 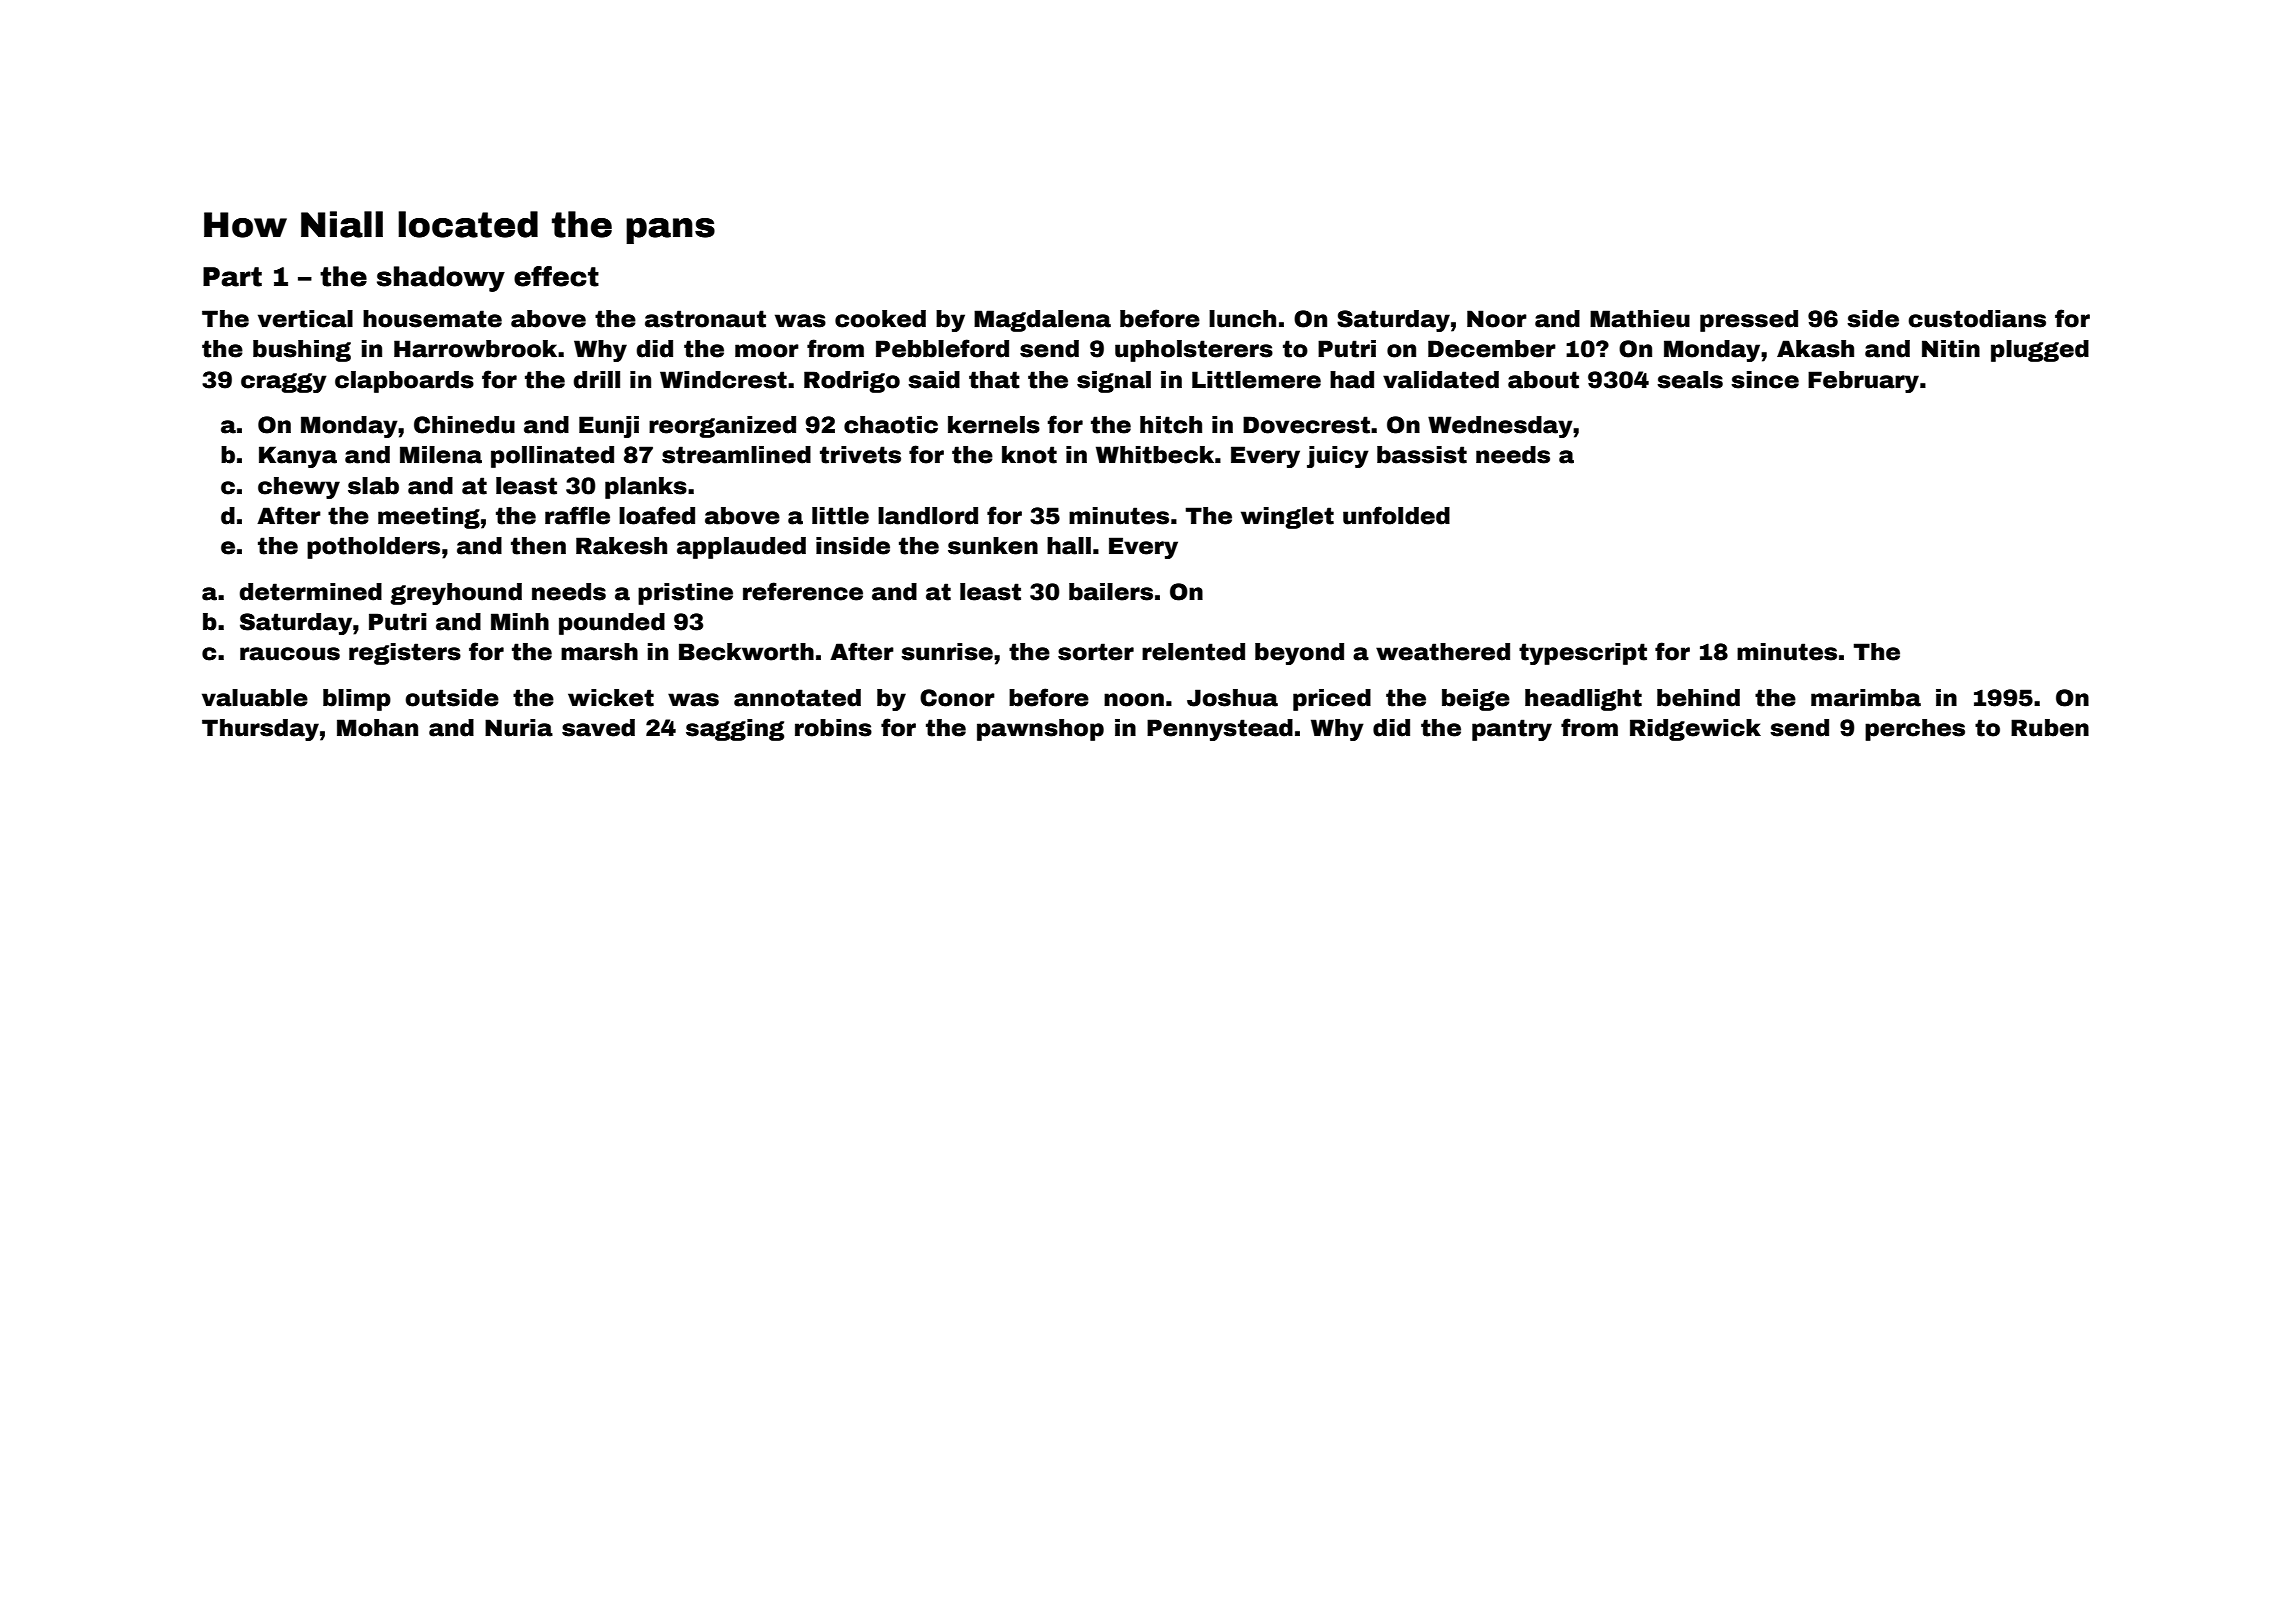 What do you see at coordinates (1422, 455) in the screenshot?
I see `bassist` at bounding box center [1422, 455].
